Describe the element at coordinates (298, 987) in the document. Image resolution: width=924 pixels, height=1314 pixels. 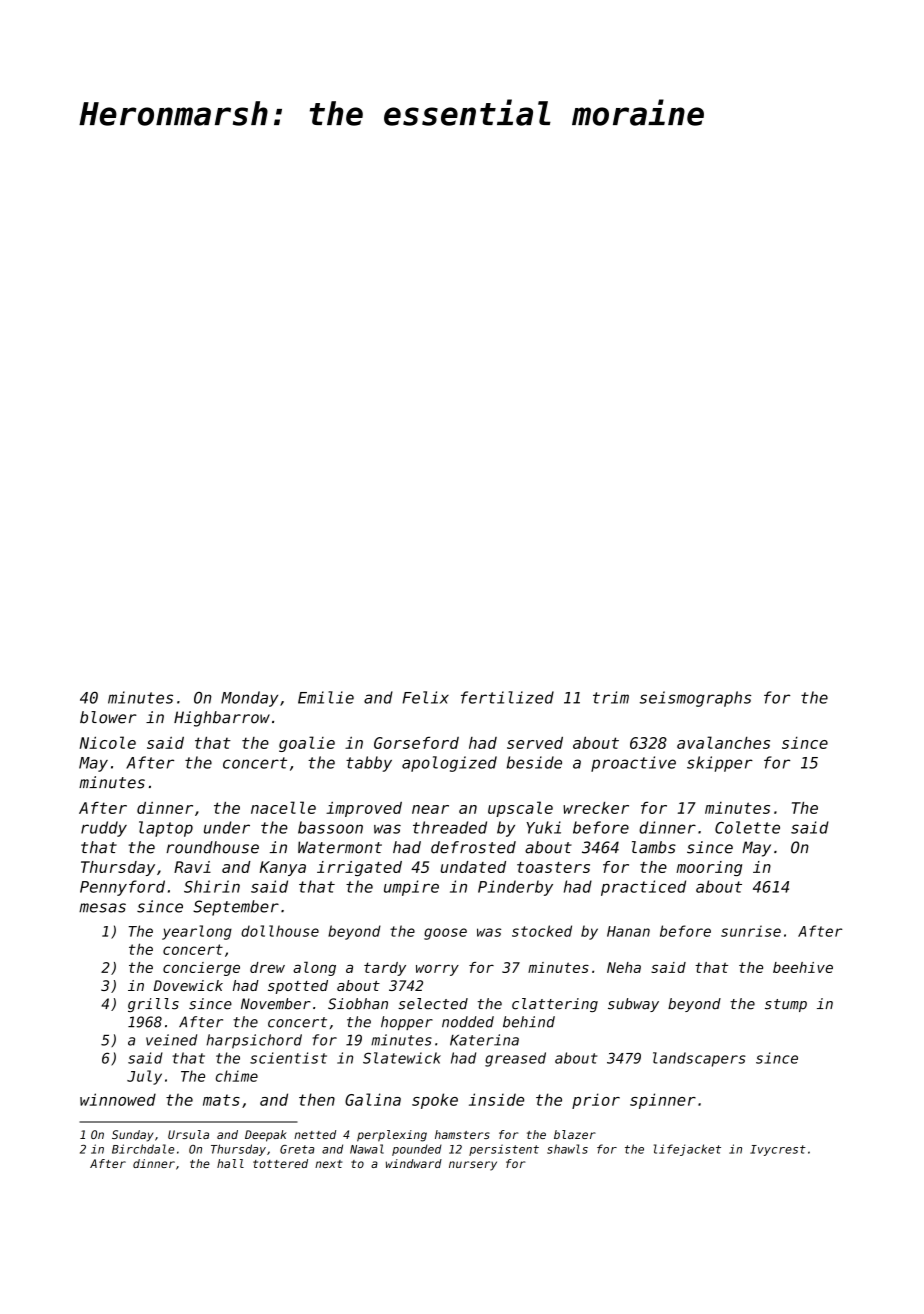
I see `spotted` at that location.
